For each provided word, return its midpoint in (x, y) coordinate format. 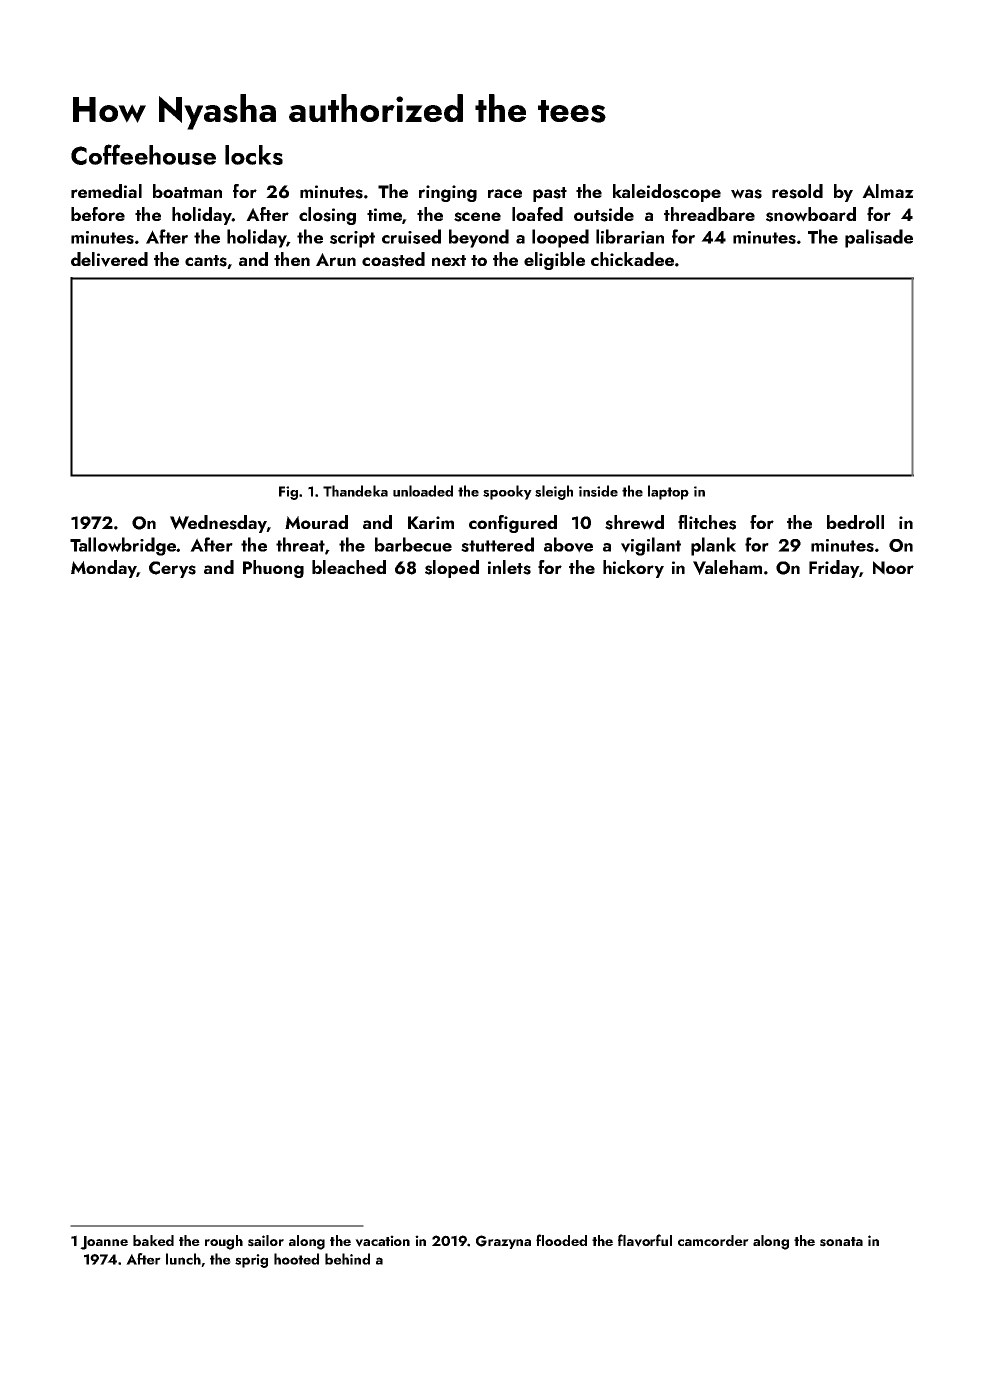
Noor (893, 568)
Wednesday (218, 524)
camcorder (713, 1240)
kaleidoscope (667, 193)
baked (153, 1240)
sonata (841, 1242)
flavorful (645, 1240)
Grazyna (503, 1242)
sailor (266, 1241)
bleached (349, 567)
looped (560, 238)
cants (206, 262)
